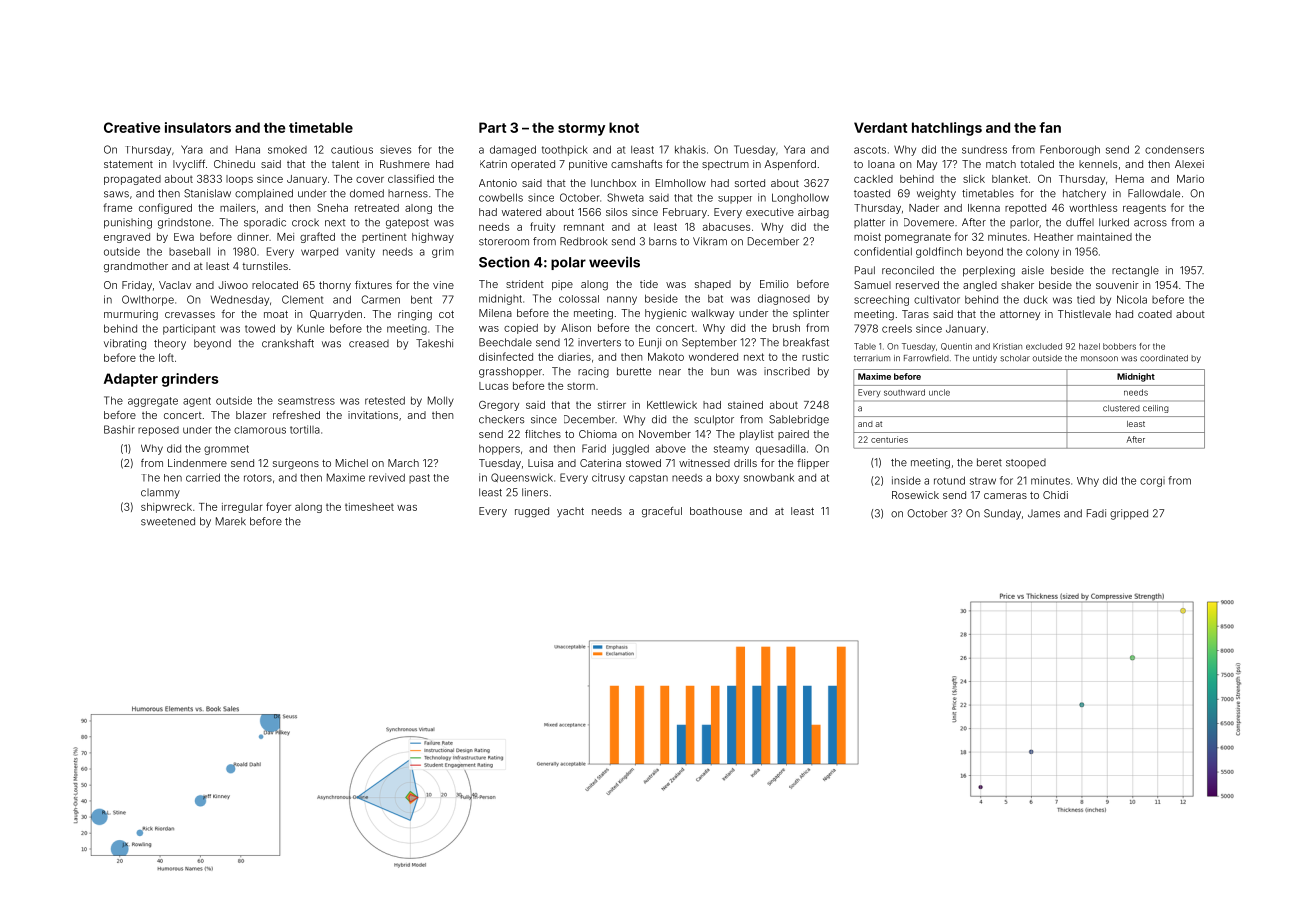 The height and width of the screenshot is (924, 1308). What do you see at coordinates (881, 164) in the screenshot?
I see `Ioana` at bounding box center [881, 164].
